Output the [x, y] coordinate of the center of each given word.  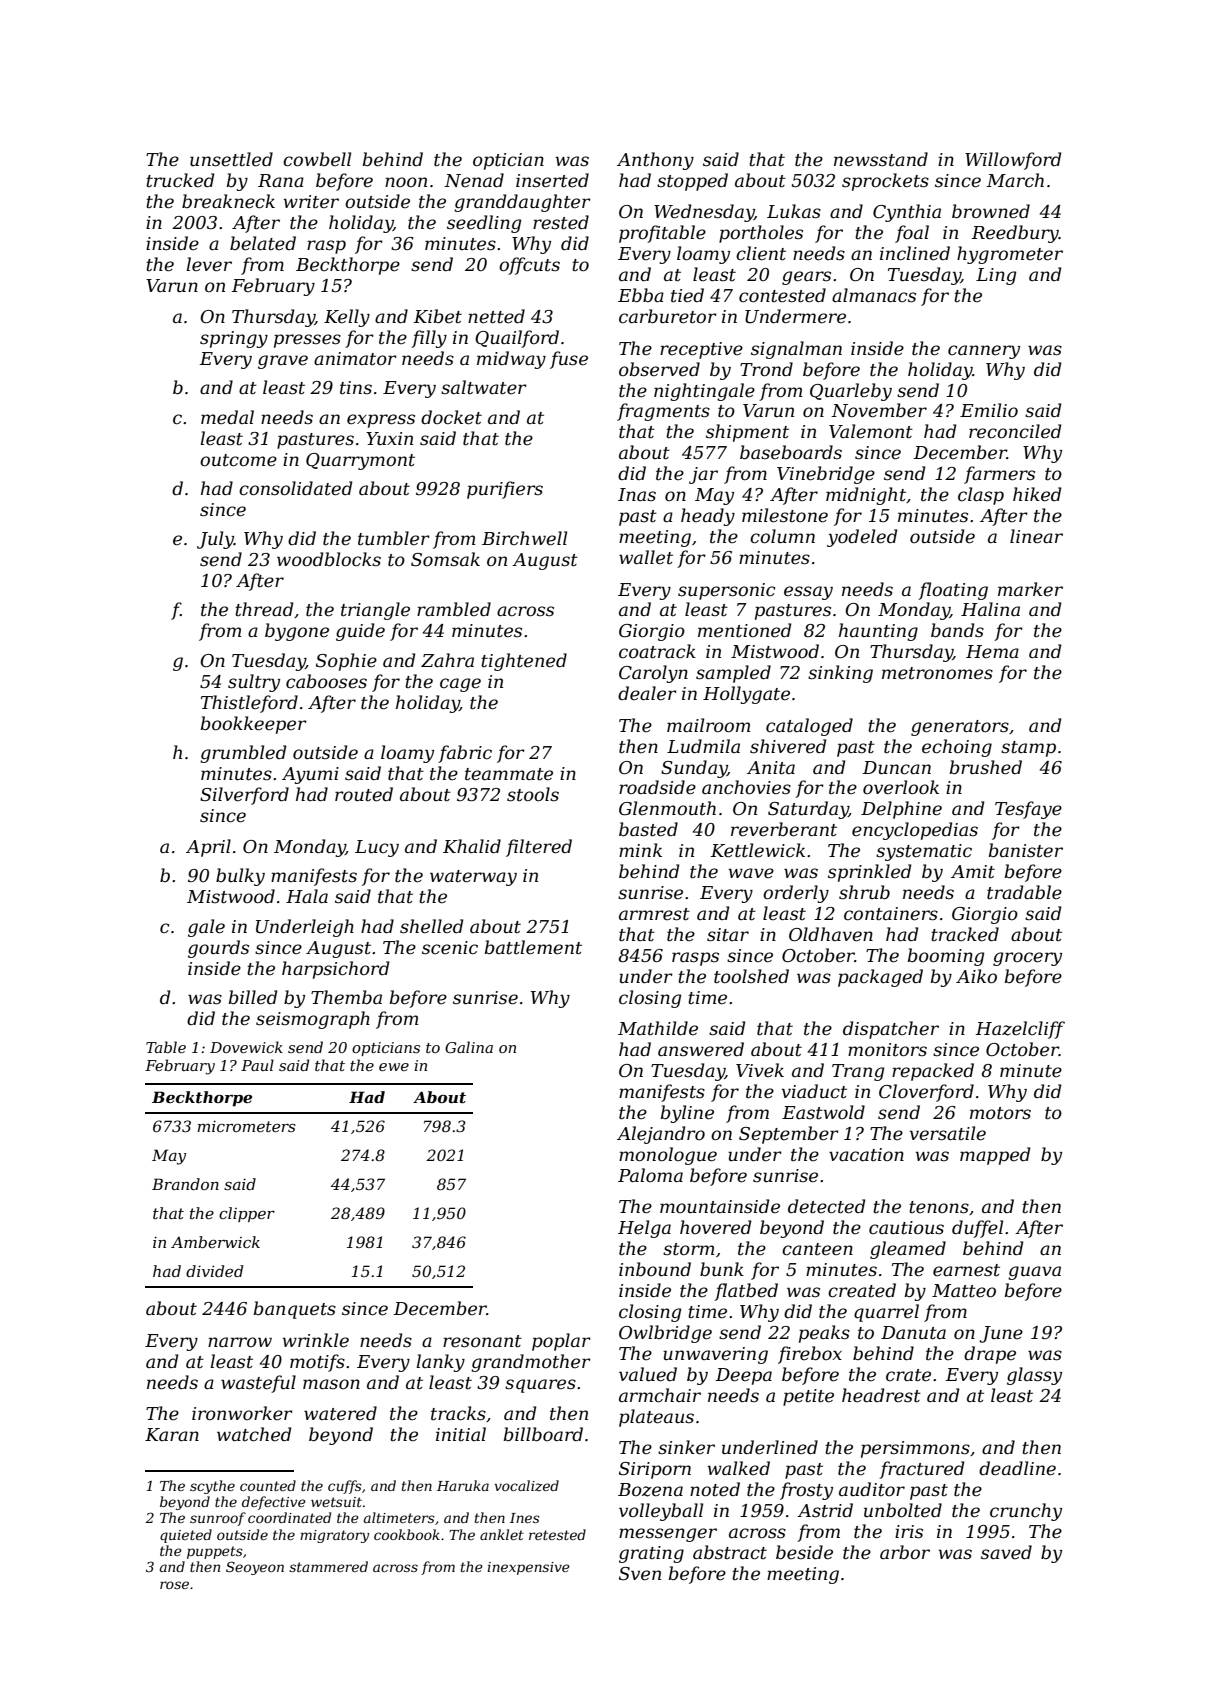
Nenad [474, 180]
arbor [905, 1552]
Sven [640, 1574]
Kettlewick [757, 850]
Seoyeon [255, 1568]
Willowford [1013, 161]
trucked [180, 180]
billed [253, 997]
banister [1026, 850]
